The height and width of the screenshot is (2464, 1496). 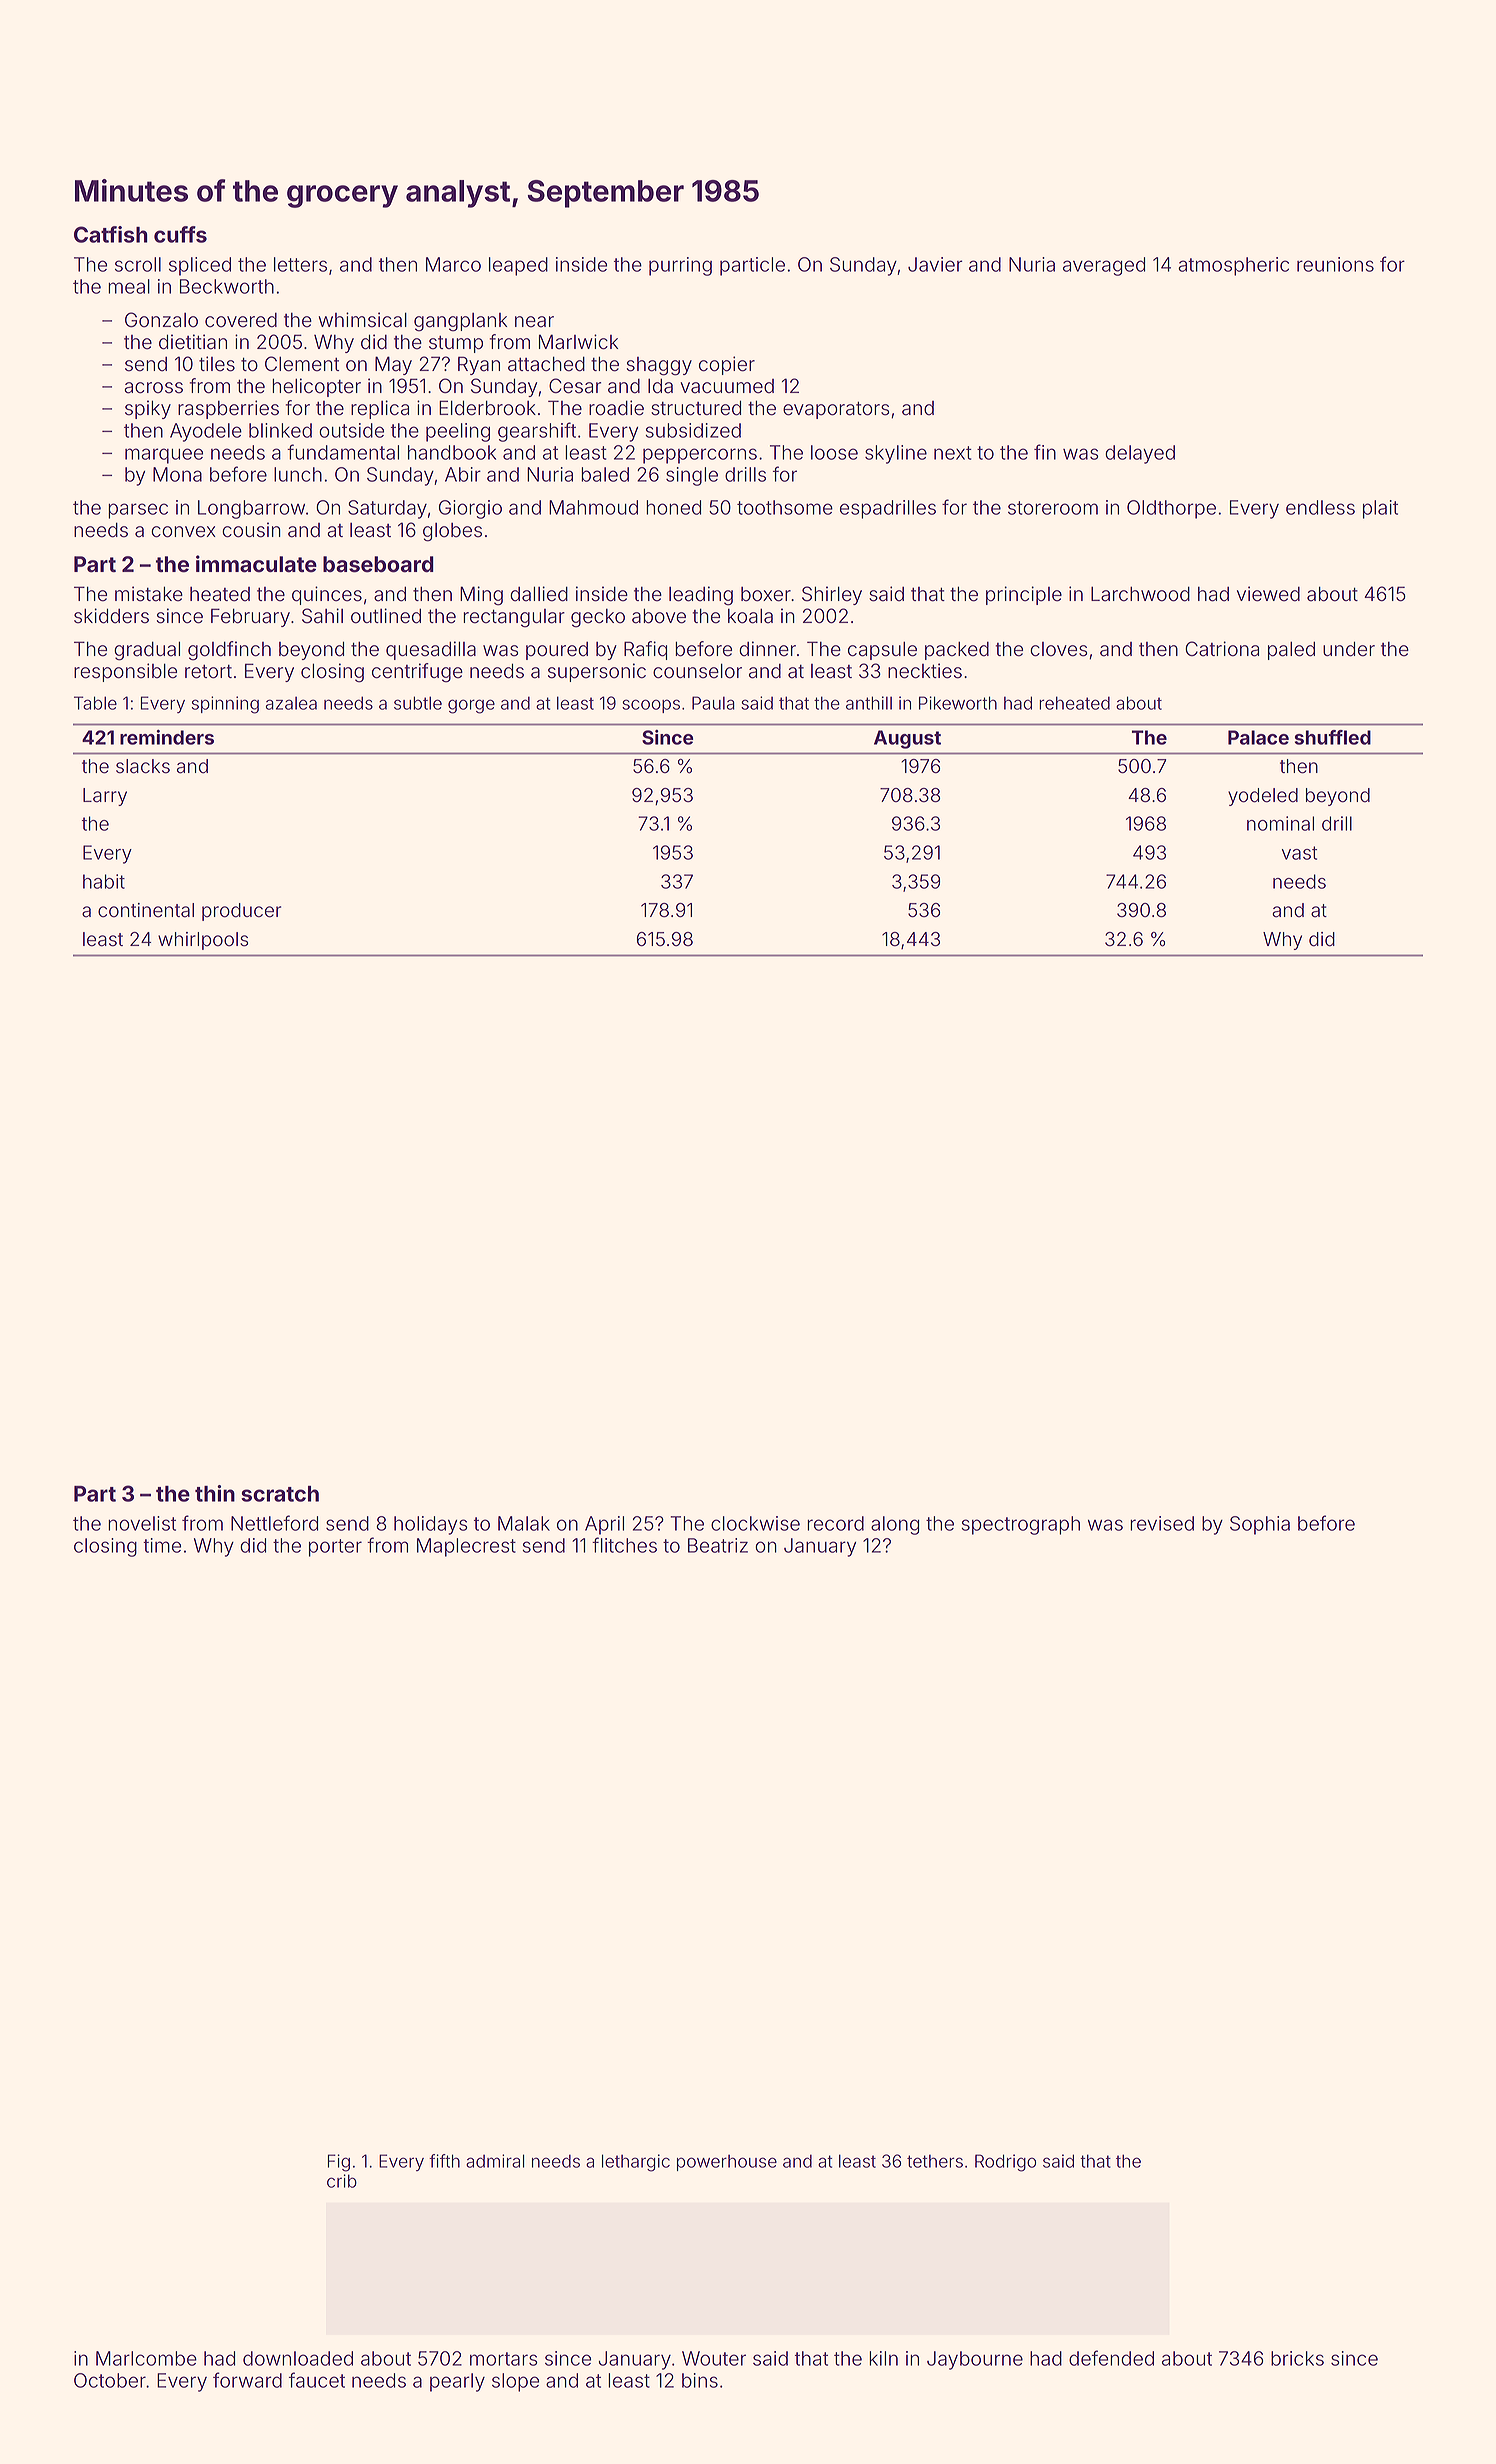 What do you see at coordinates (1104, 266) in the screenshot?
I see `averaged` at bounding box center [1104, 266].
